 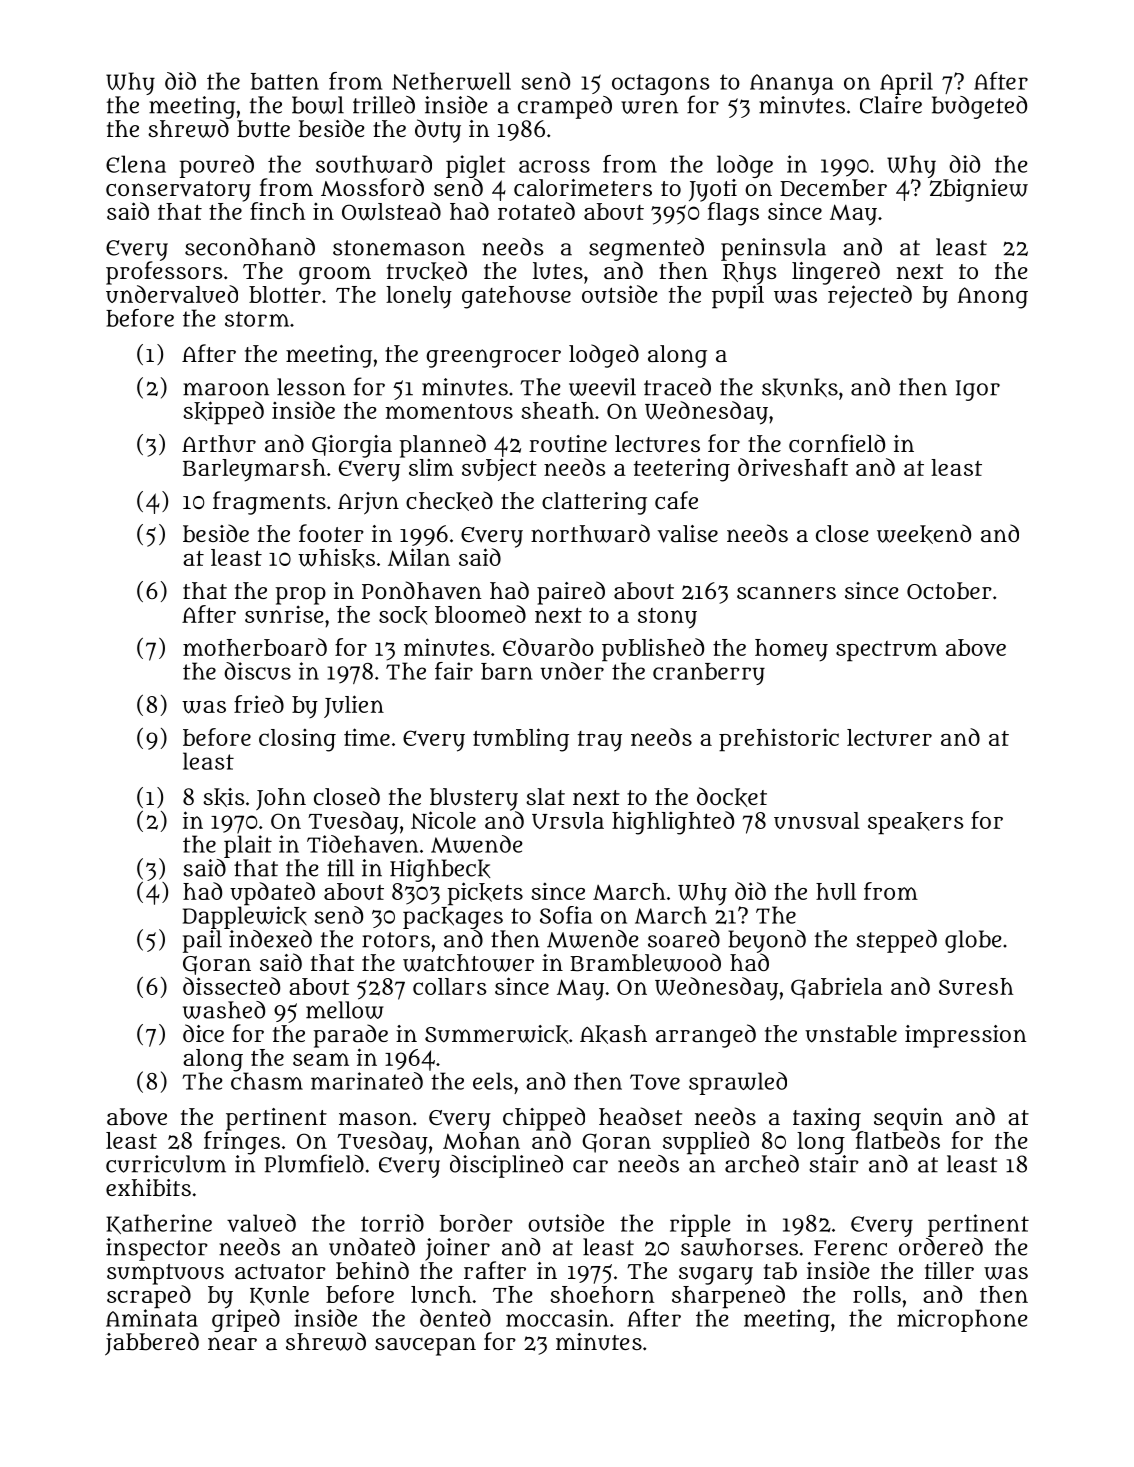 I want to click on Igor, so click(x=978, y=390).
